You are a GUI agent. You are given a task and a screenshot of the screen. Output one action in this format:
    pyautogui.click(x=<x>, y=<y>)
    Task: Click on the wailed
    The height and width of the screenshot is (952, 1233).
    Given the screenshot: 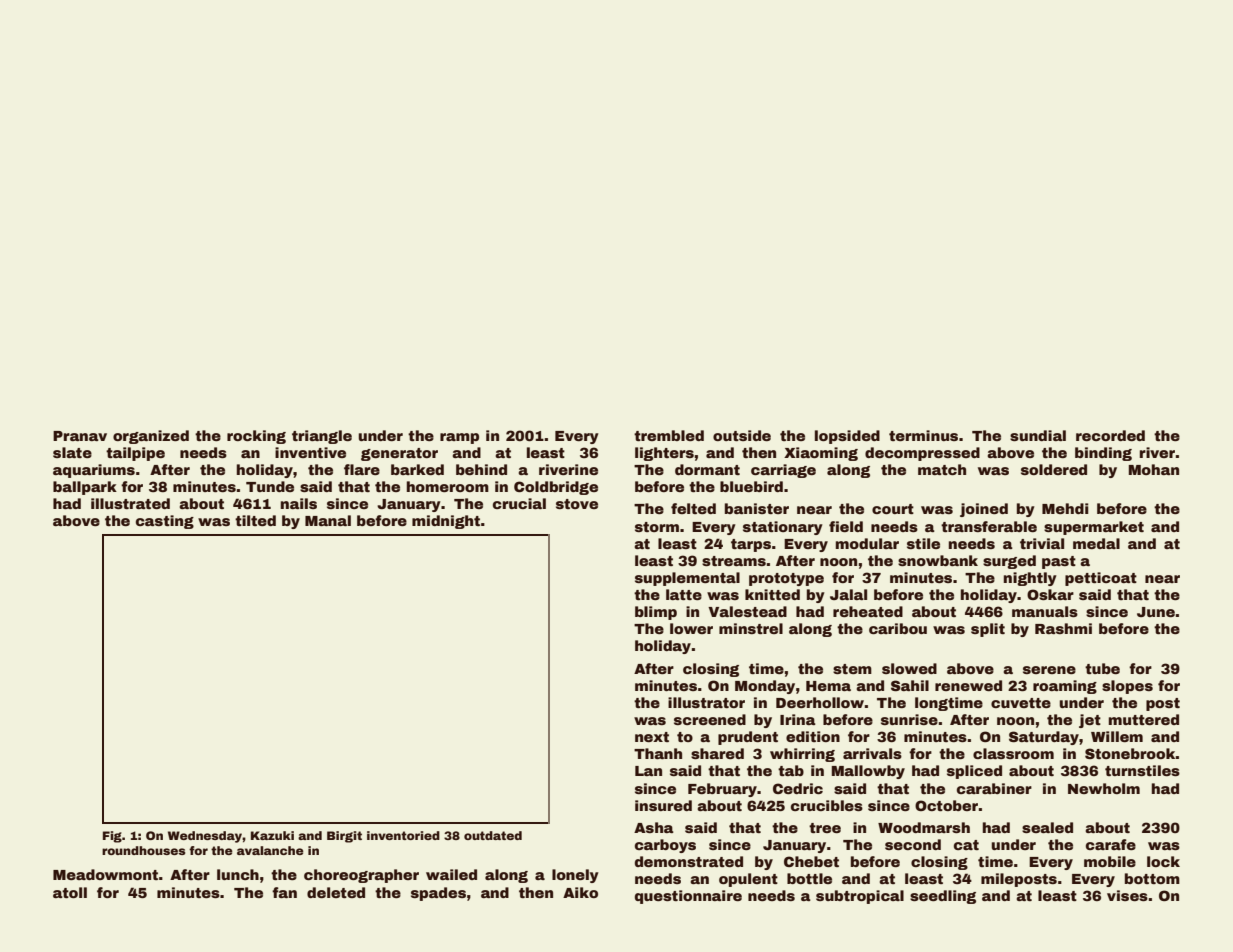 What is the action you would take?
    pyautogui.click(x=451, y=874)
